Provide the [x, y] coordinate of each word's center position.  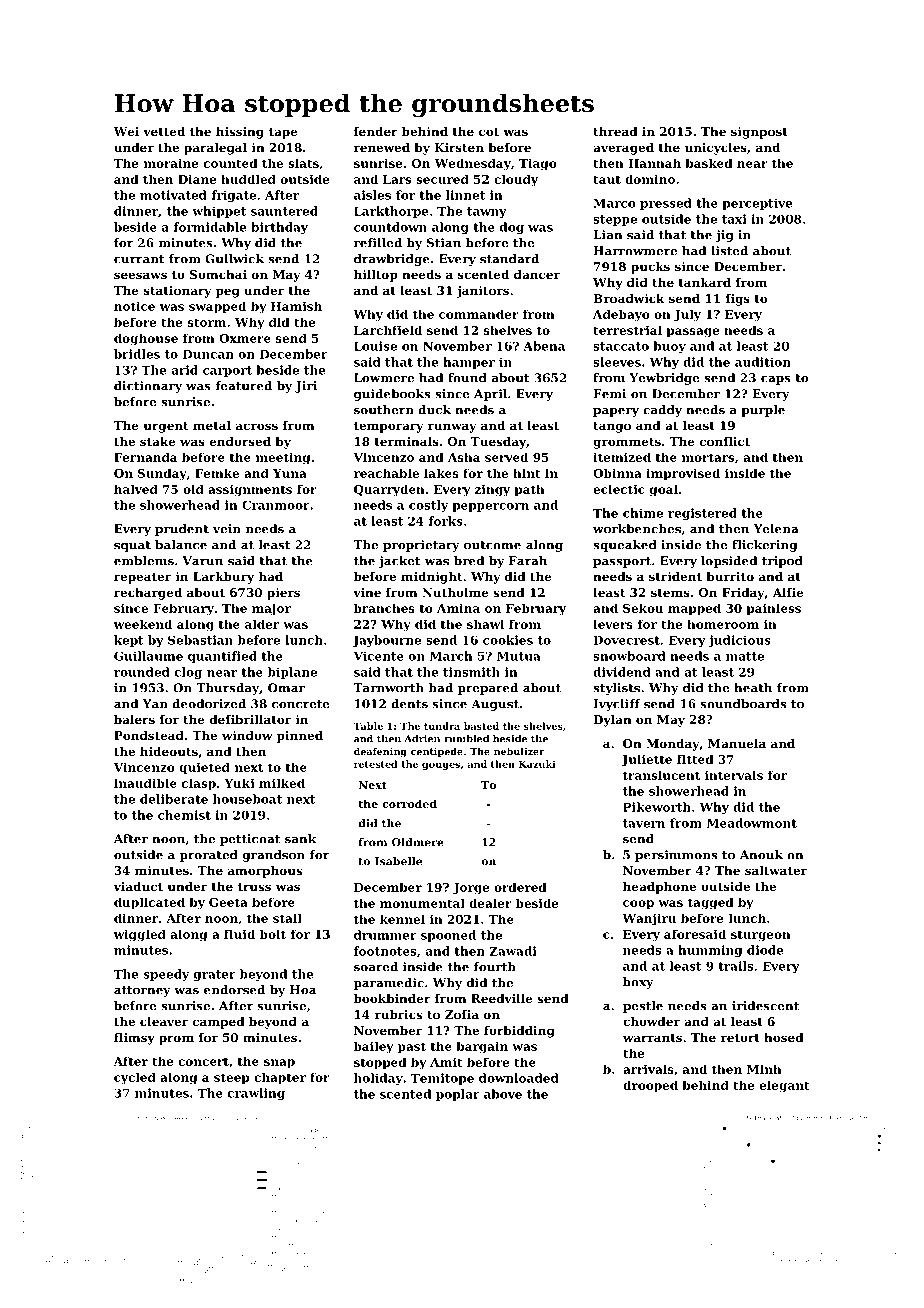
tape [283, 133]
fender [376, 131]
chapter [280, 1078]
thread [615, 131]
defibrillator [250, 719]
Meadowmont [752, 823]
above [503, 1094]
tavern [644, 823]
